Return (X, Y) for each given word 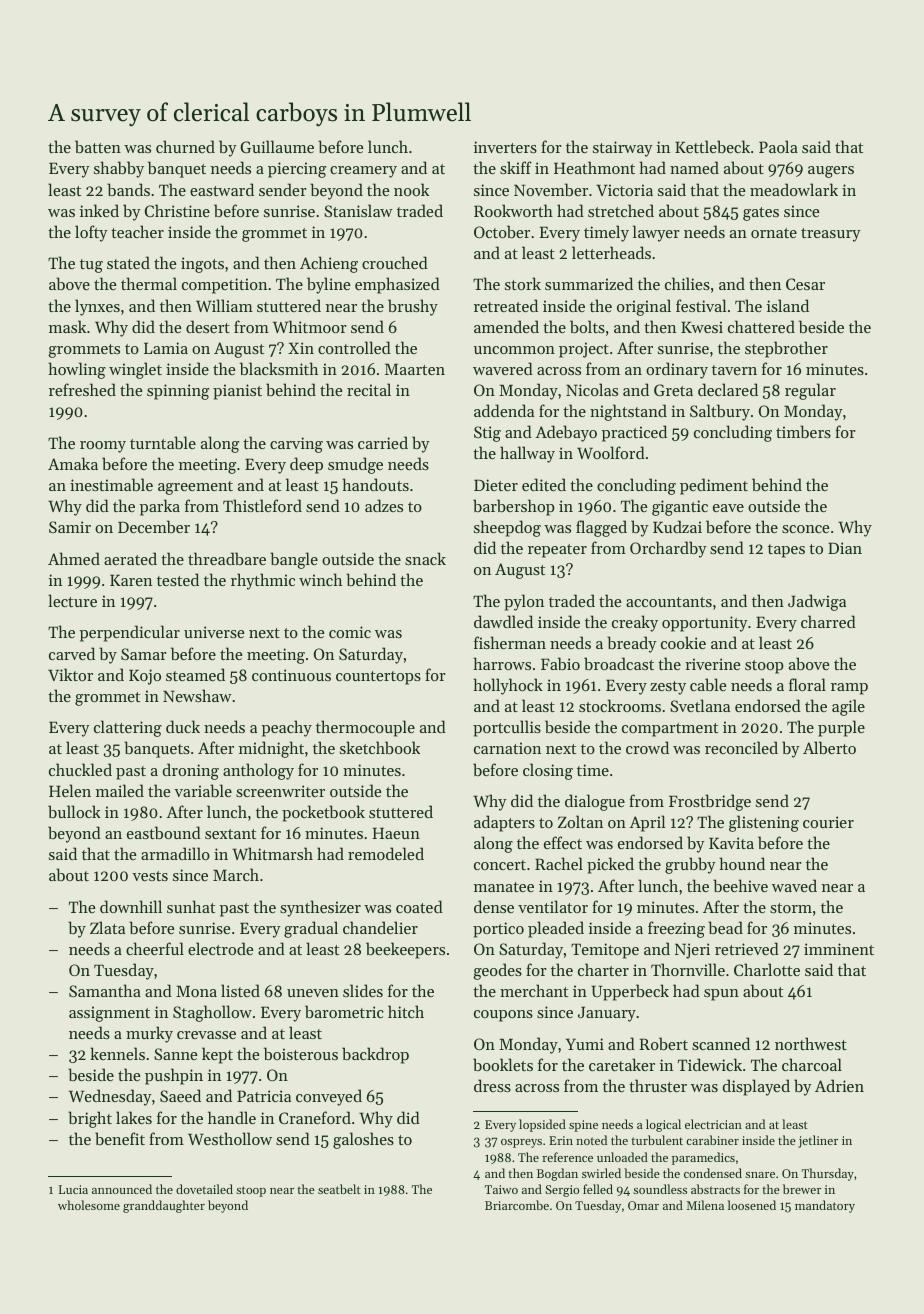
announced (122, 1189)
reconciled (741, 747)
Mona (196, 991)
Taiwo (501, 1189)
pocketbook (323, 813)
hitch (406, 1011)
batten (98, 146)
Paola (778, 146)
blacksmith (279, 368)
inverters (505, 147)
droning (191, 771)
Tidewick (710, 1064)
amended (506, 326)
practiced (634, 433)
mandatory (825, 1206)
